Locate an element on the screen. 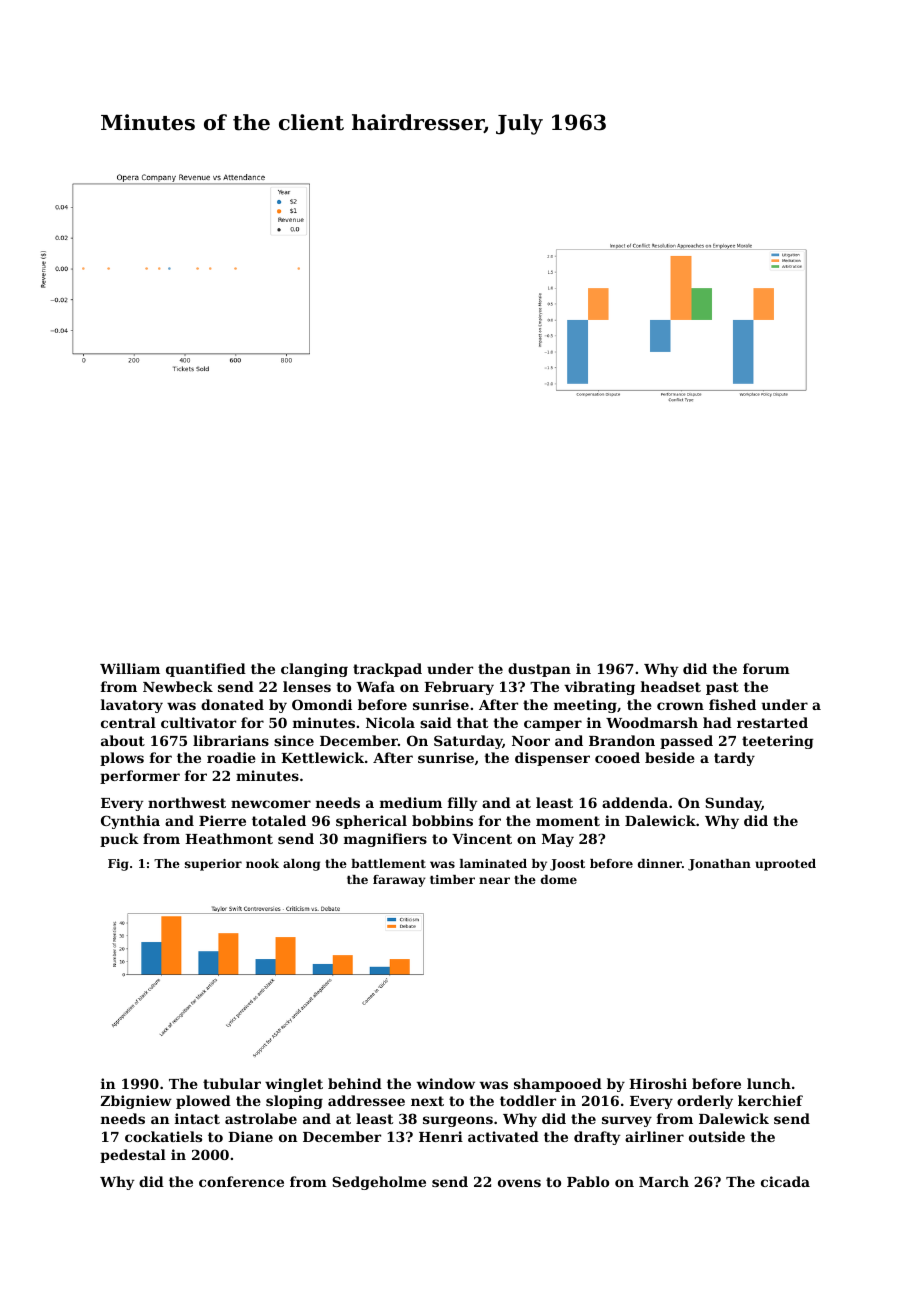 This screenshot has width=924, height=1314. uprooted is located at coordinates (785, 865).
